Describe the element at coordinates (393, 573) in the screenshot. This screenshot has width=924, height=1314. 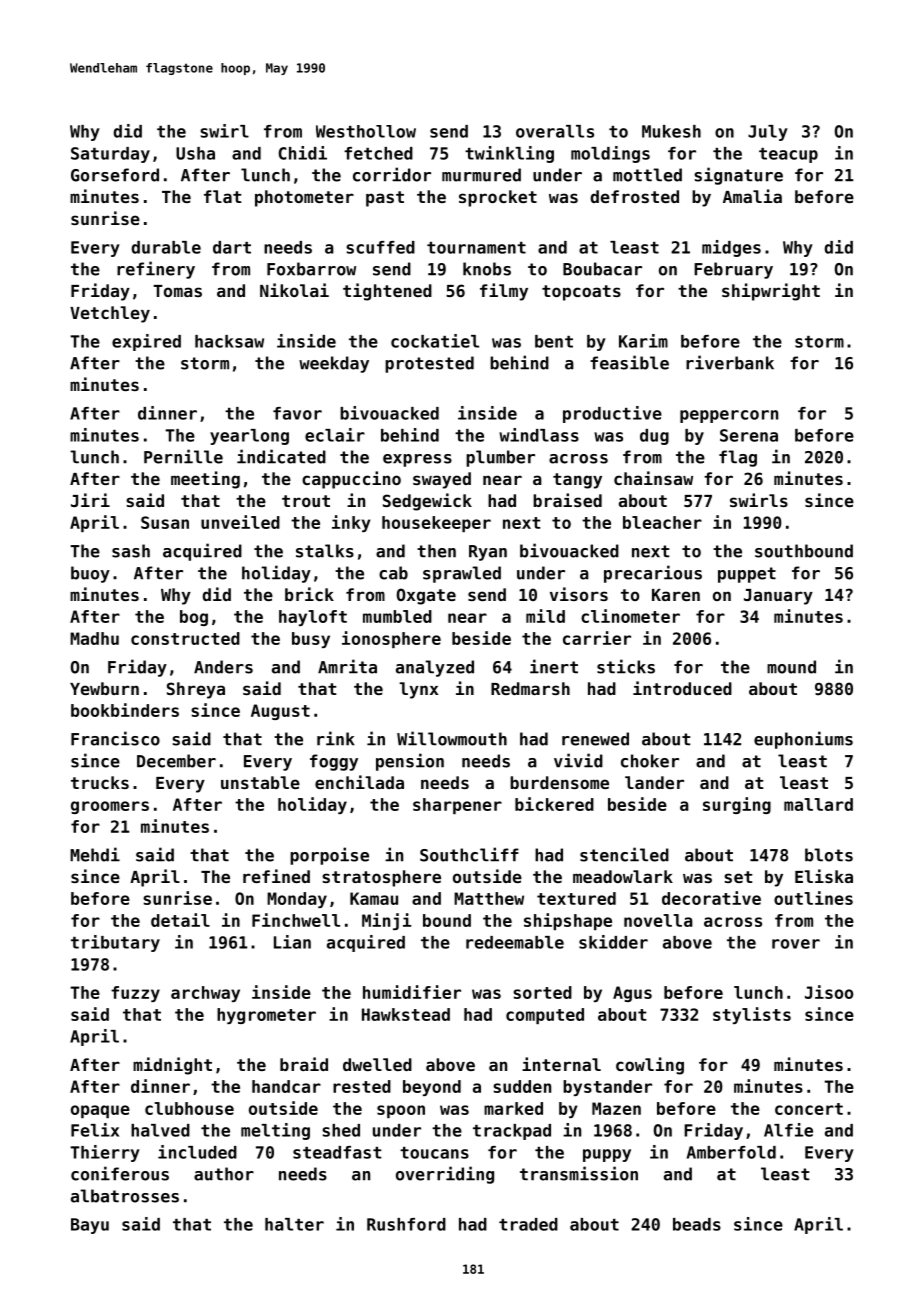
I see `cab` at that location.
